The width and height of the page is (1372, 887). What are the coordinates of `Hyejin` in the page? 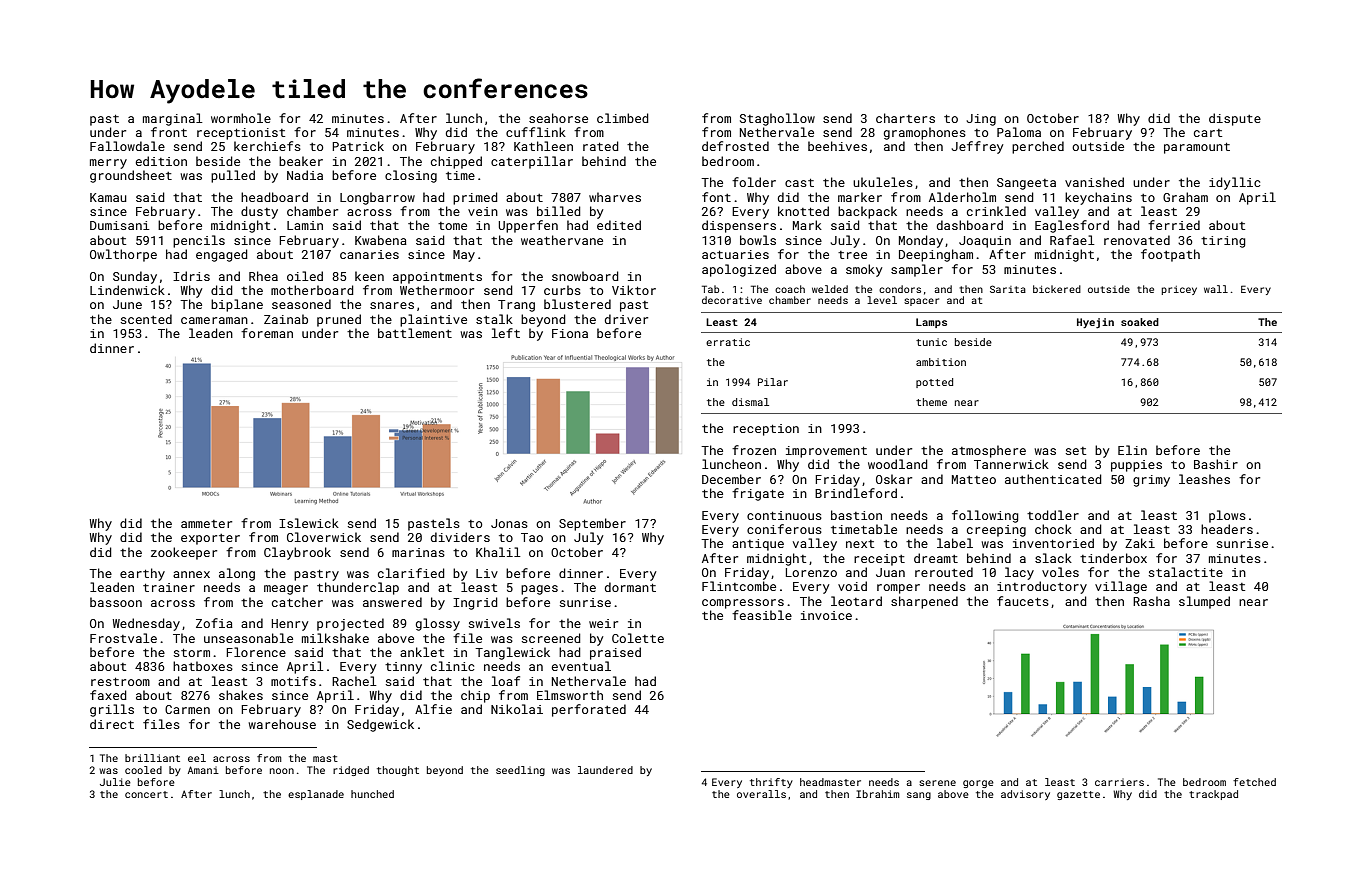 It's located at (1095, 323).
